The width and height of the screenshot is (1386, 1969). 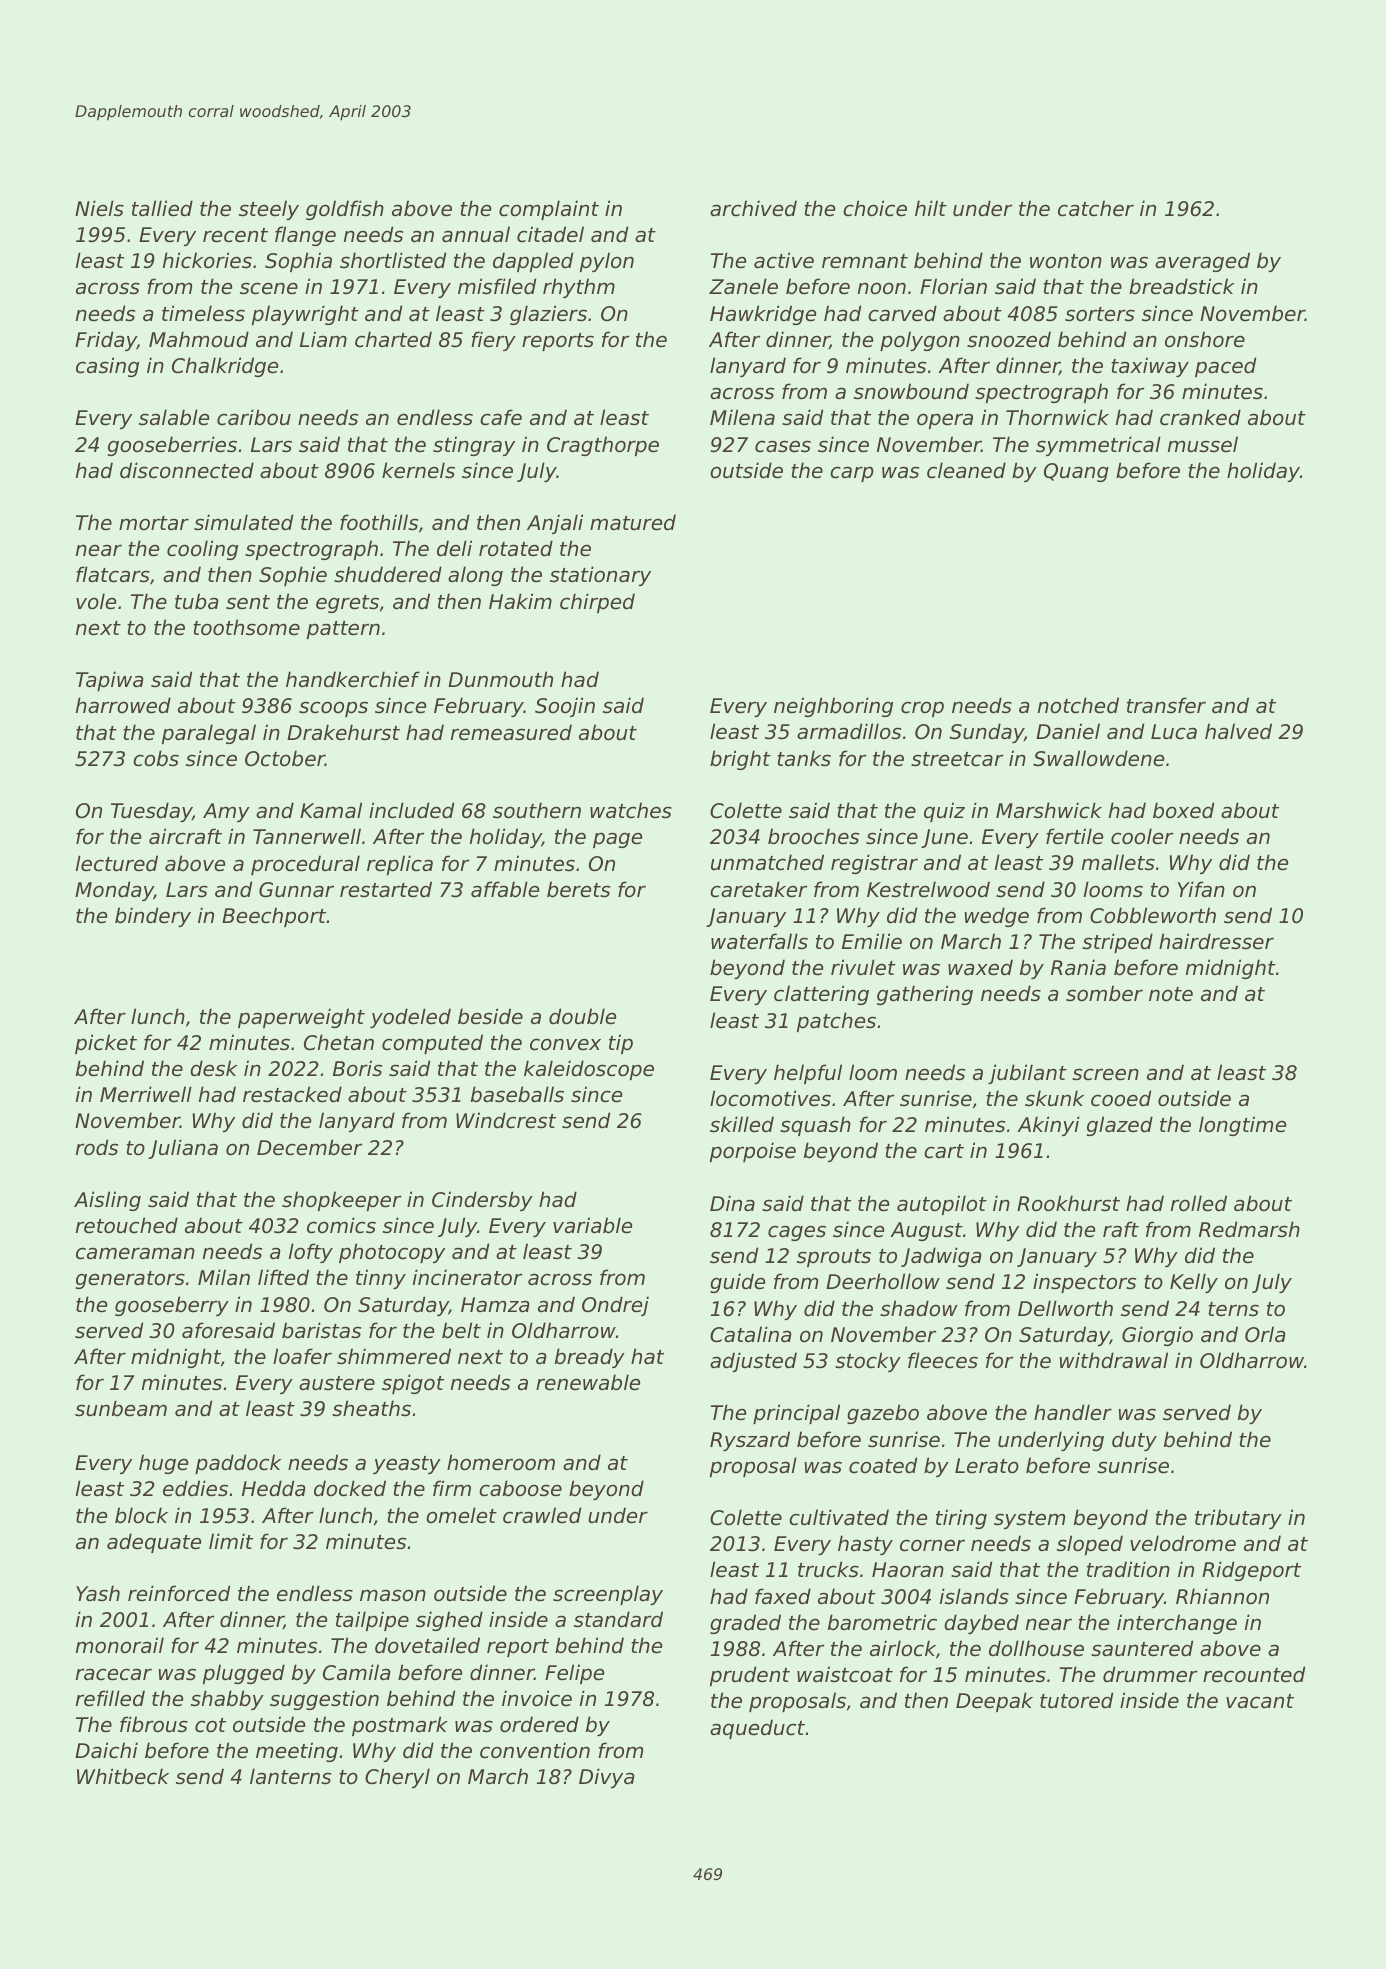 What do you see at coordinates (834, 1258) in the screenshot?
I see `sprouts` at bounding box center [834, 1258].
